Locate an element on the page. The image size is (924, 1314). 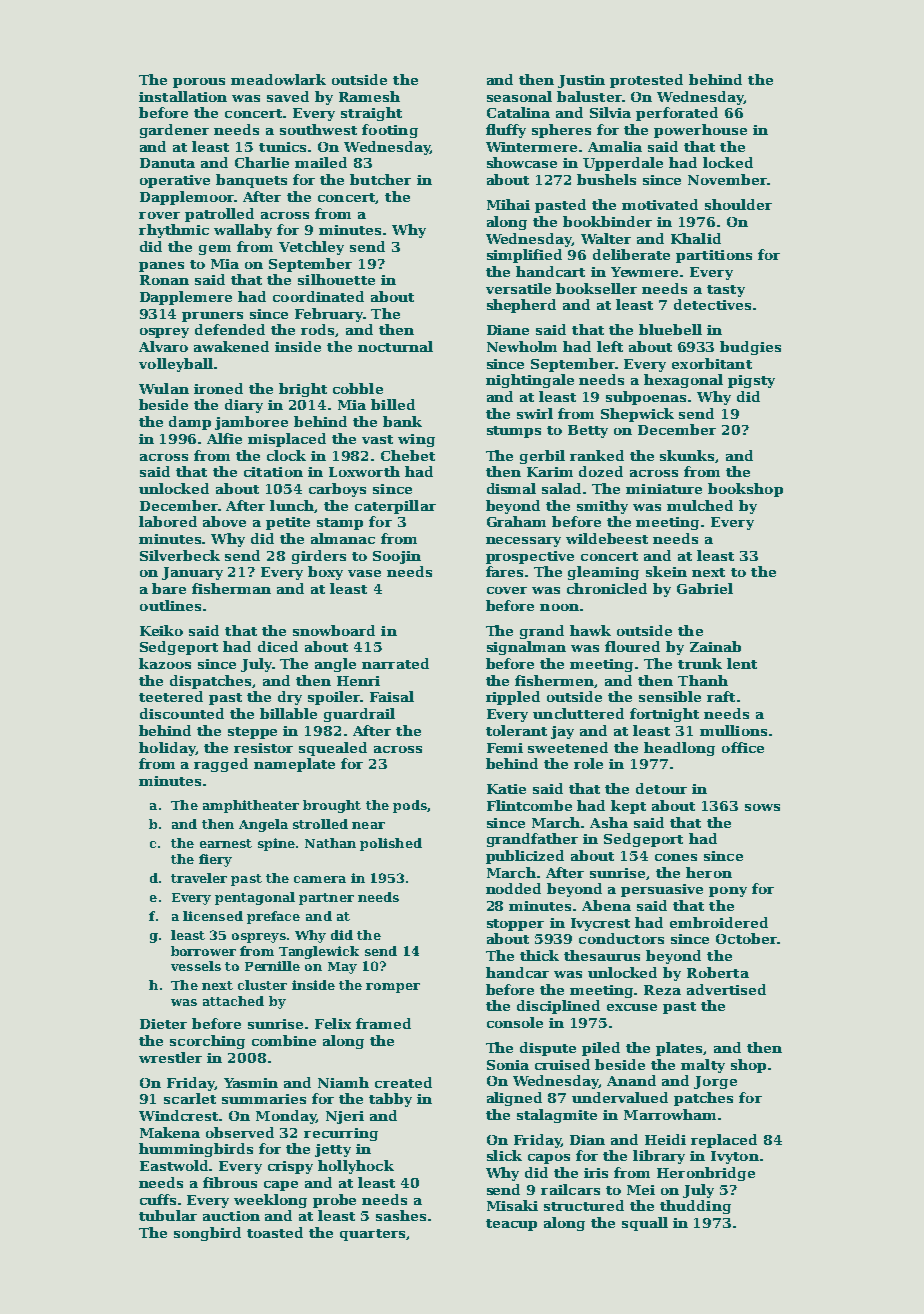
dismal is located at coordinates (511, 488).
